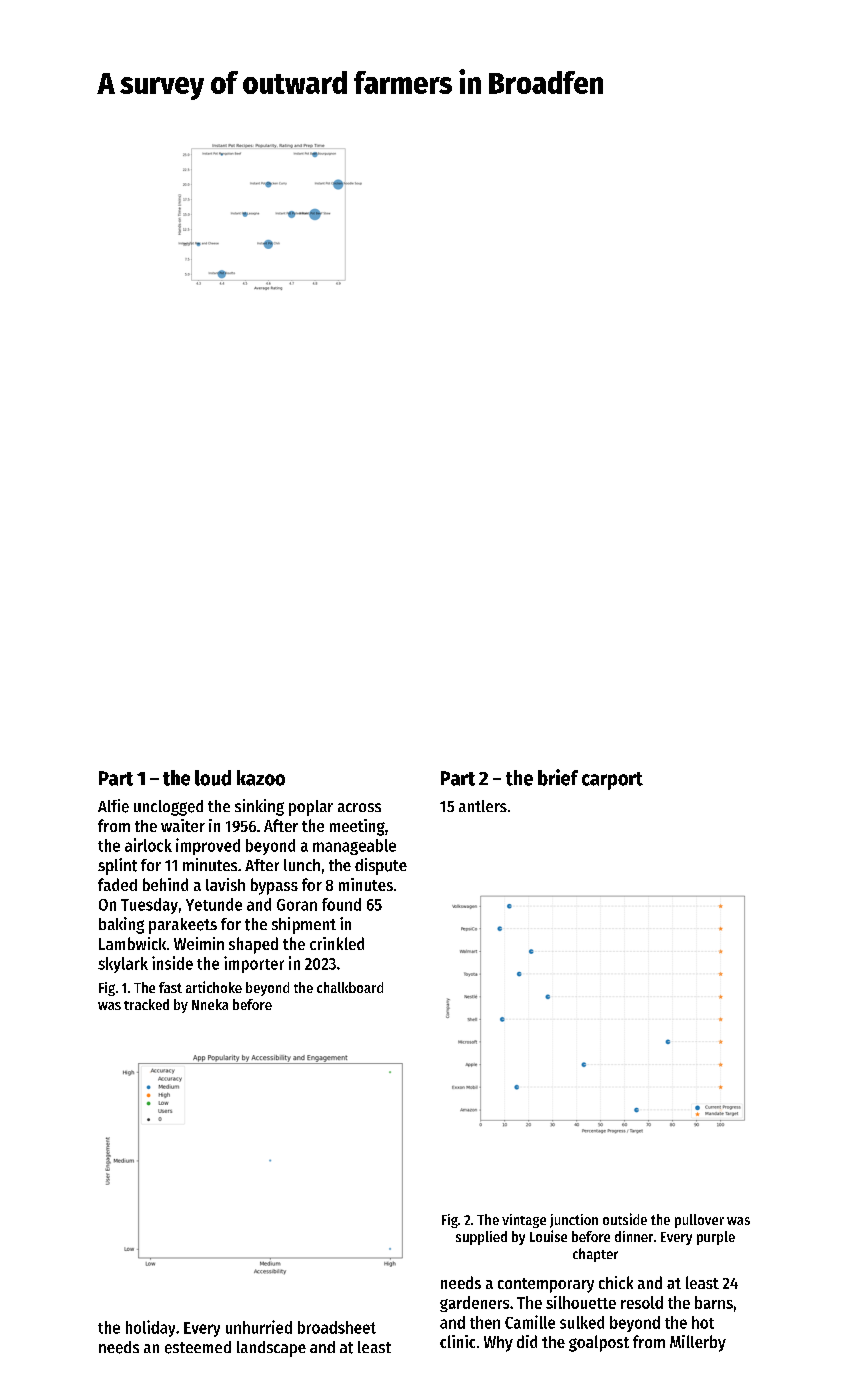 This page has width=849, height=1400. Describe the element at coordinates (150, 1328) in the page. I see `holiday` at that location.
